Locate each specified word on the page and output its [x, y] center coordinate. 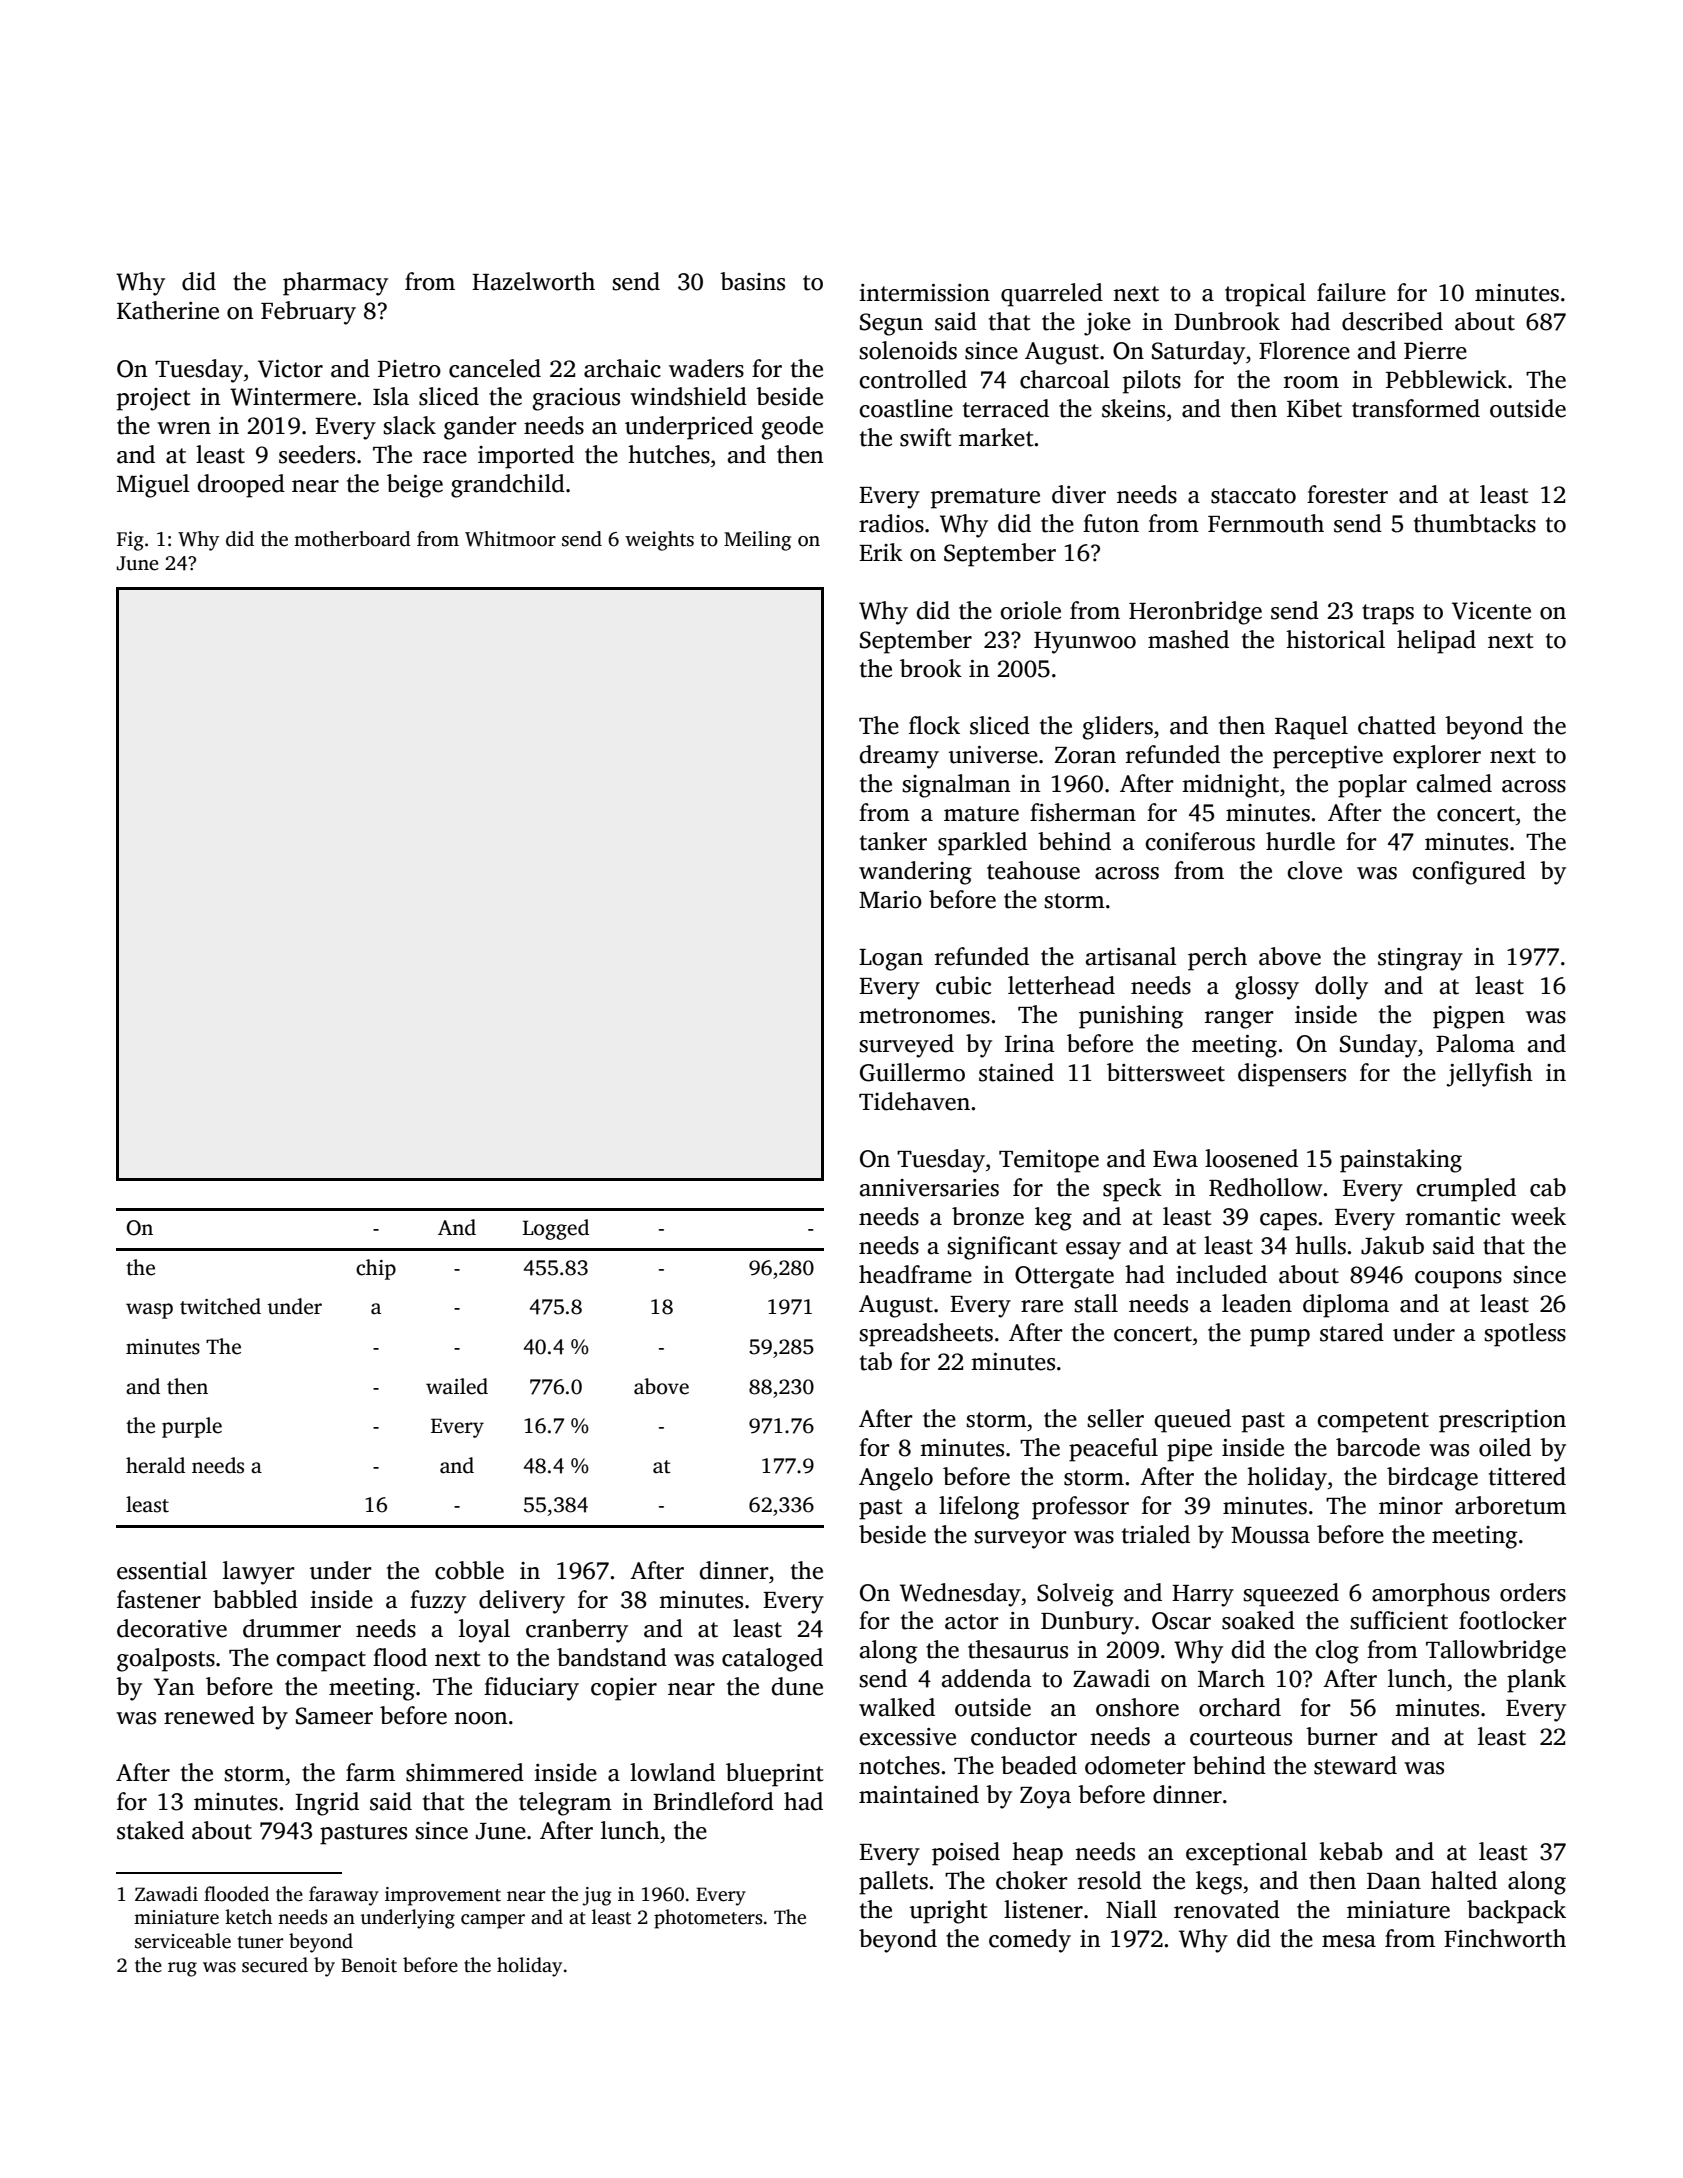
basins [752, 281]
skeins [1133, 408]
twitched [220, 1306]
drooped [241, 486]
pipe [1189, 1450]
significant [1002, 1248]
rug [182, 1969]
